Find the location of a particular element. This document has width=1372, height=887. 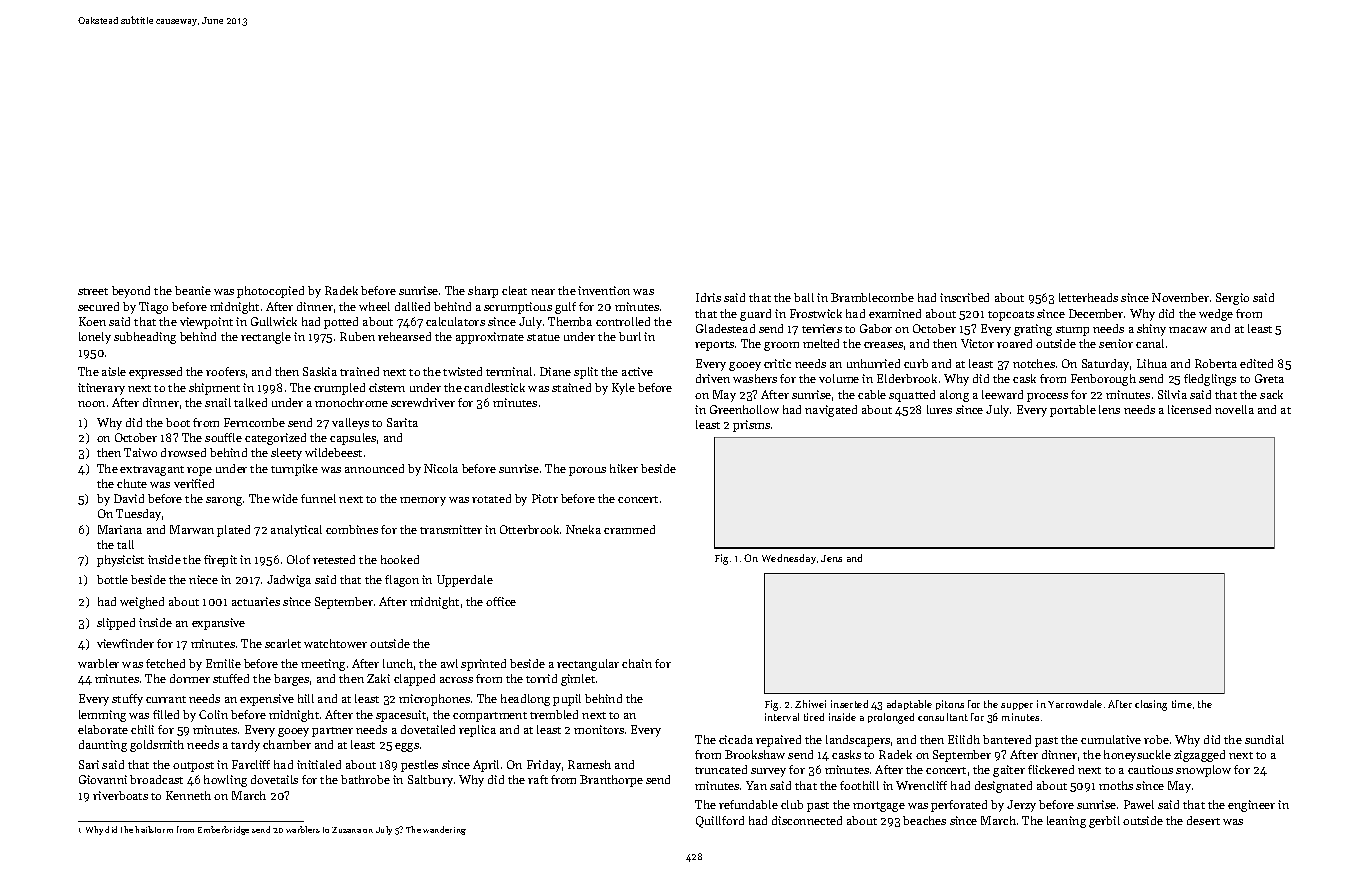

Gullwick is located at coordinates (274, 321).
